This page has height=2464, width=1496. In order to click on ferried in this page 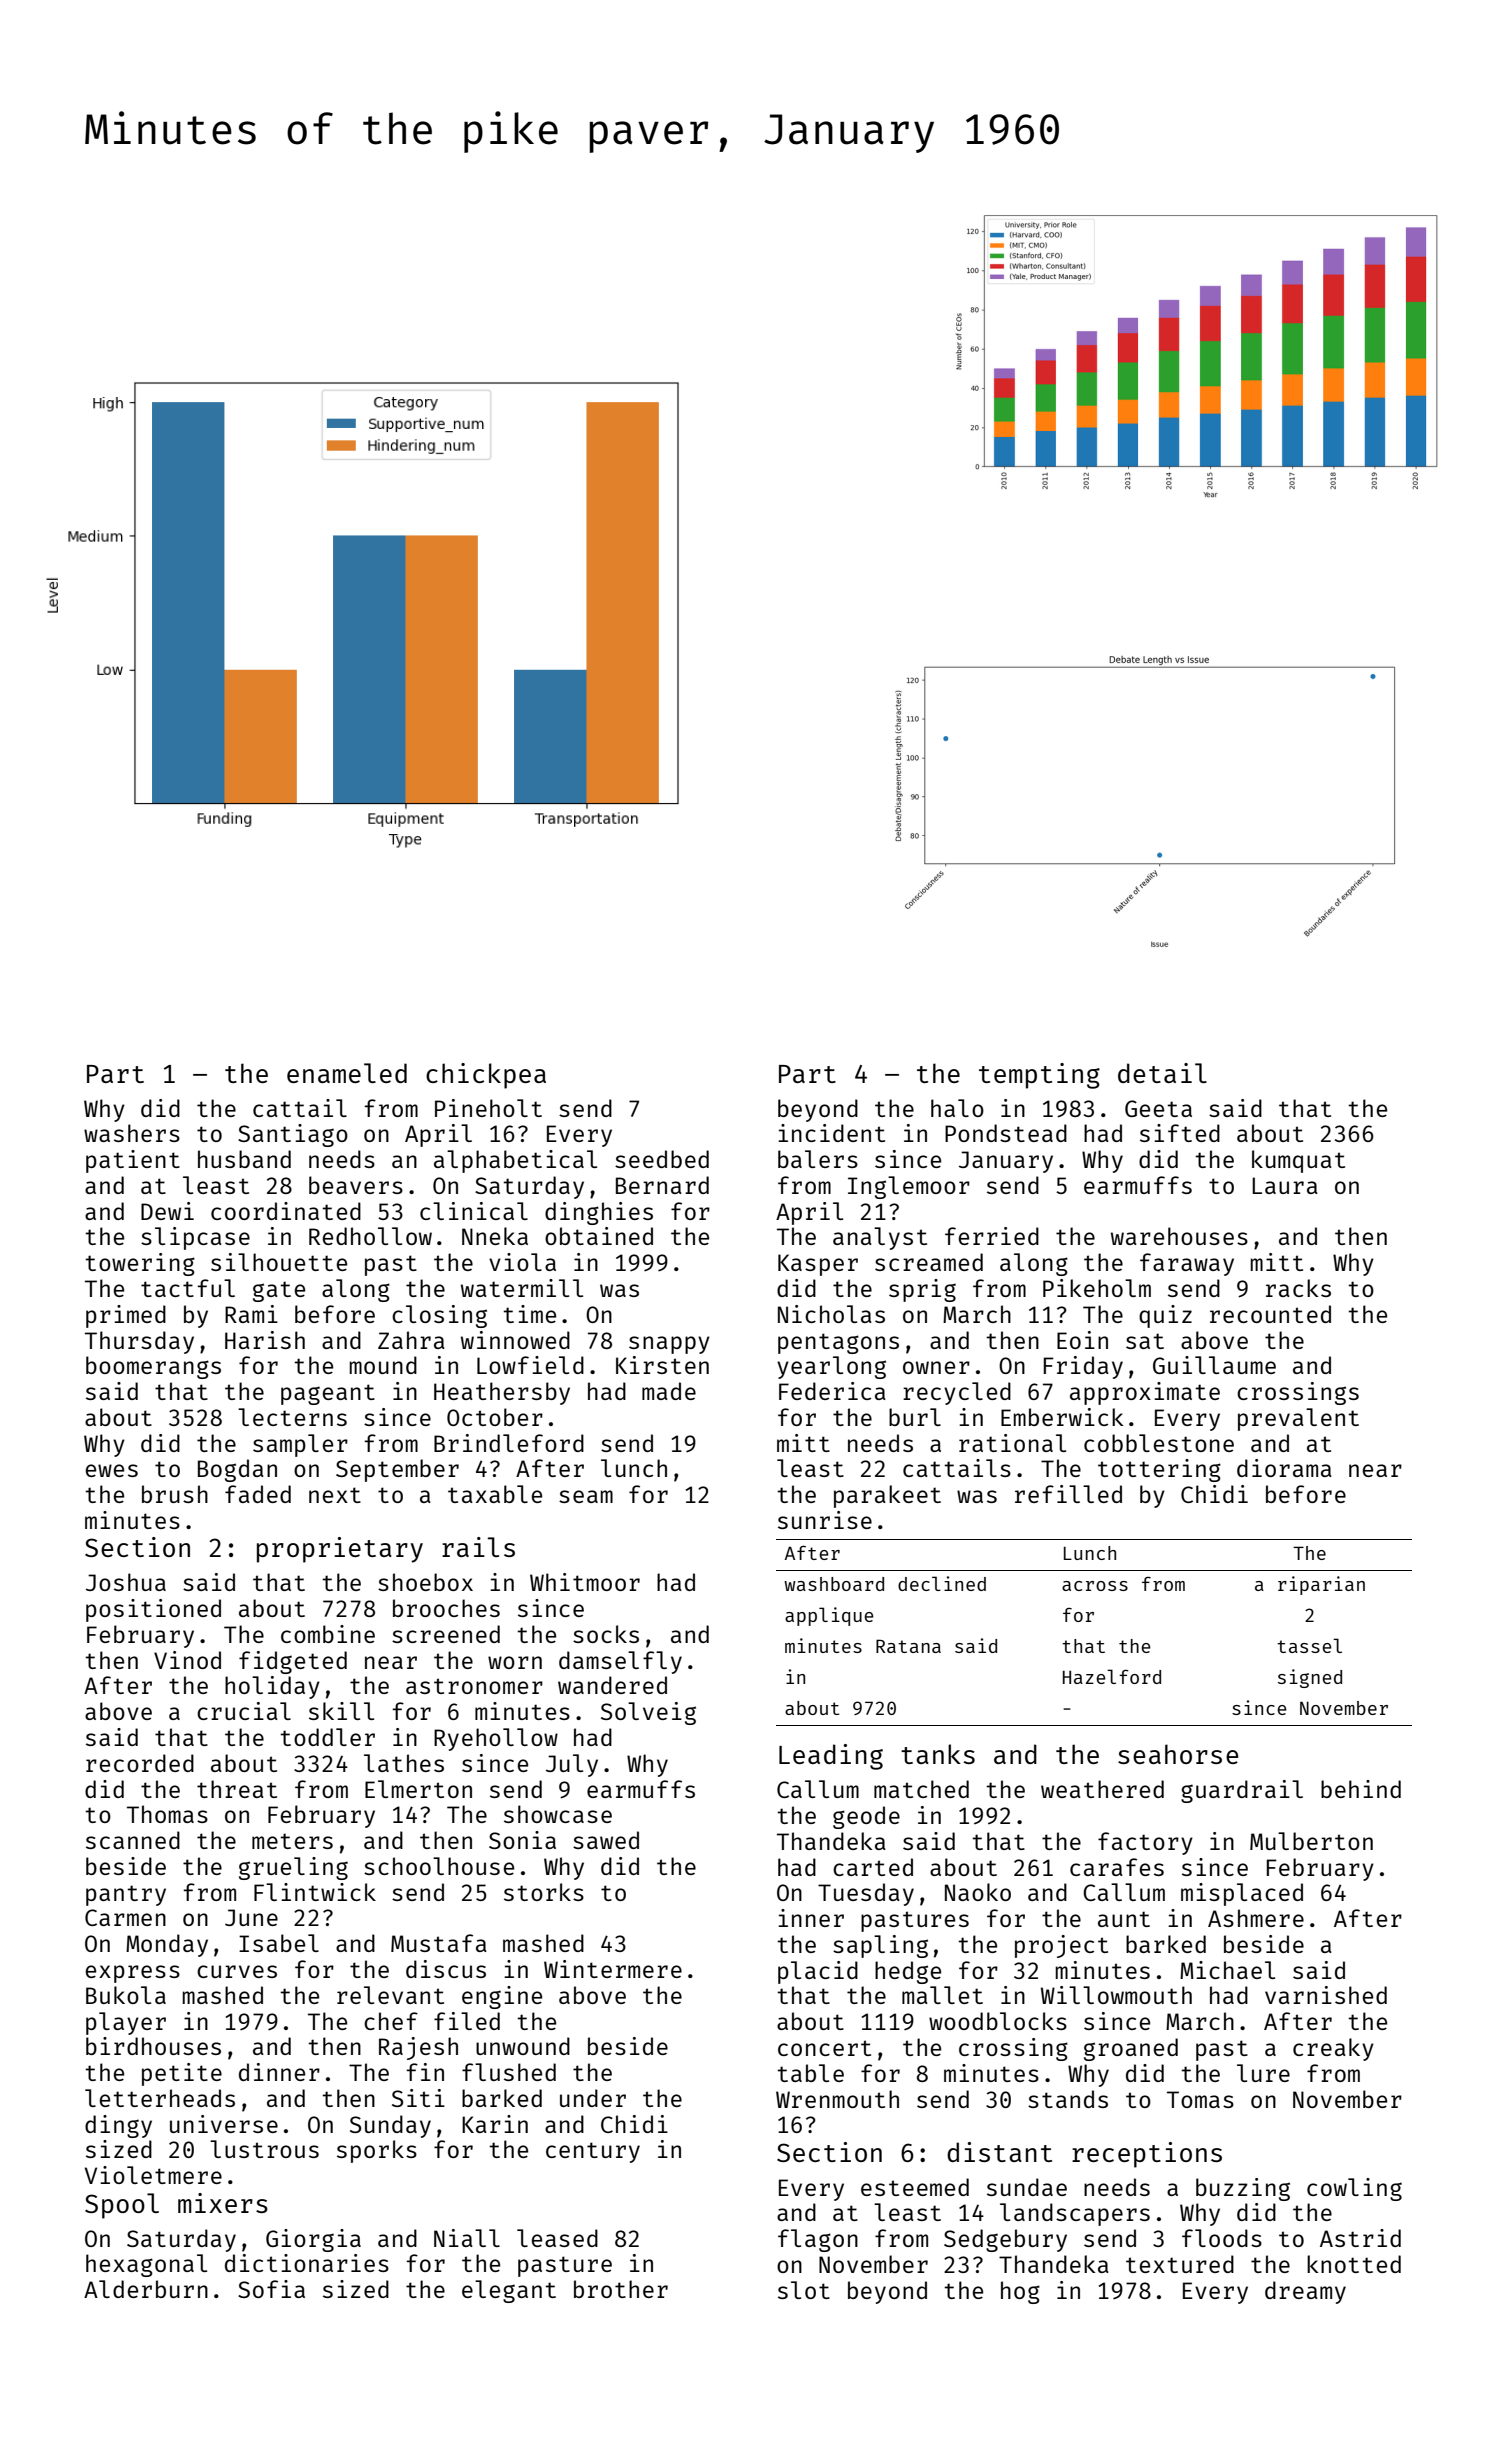, I will do `click(992, 1236)`.
